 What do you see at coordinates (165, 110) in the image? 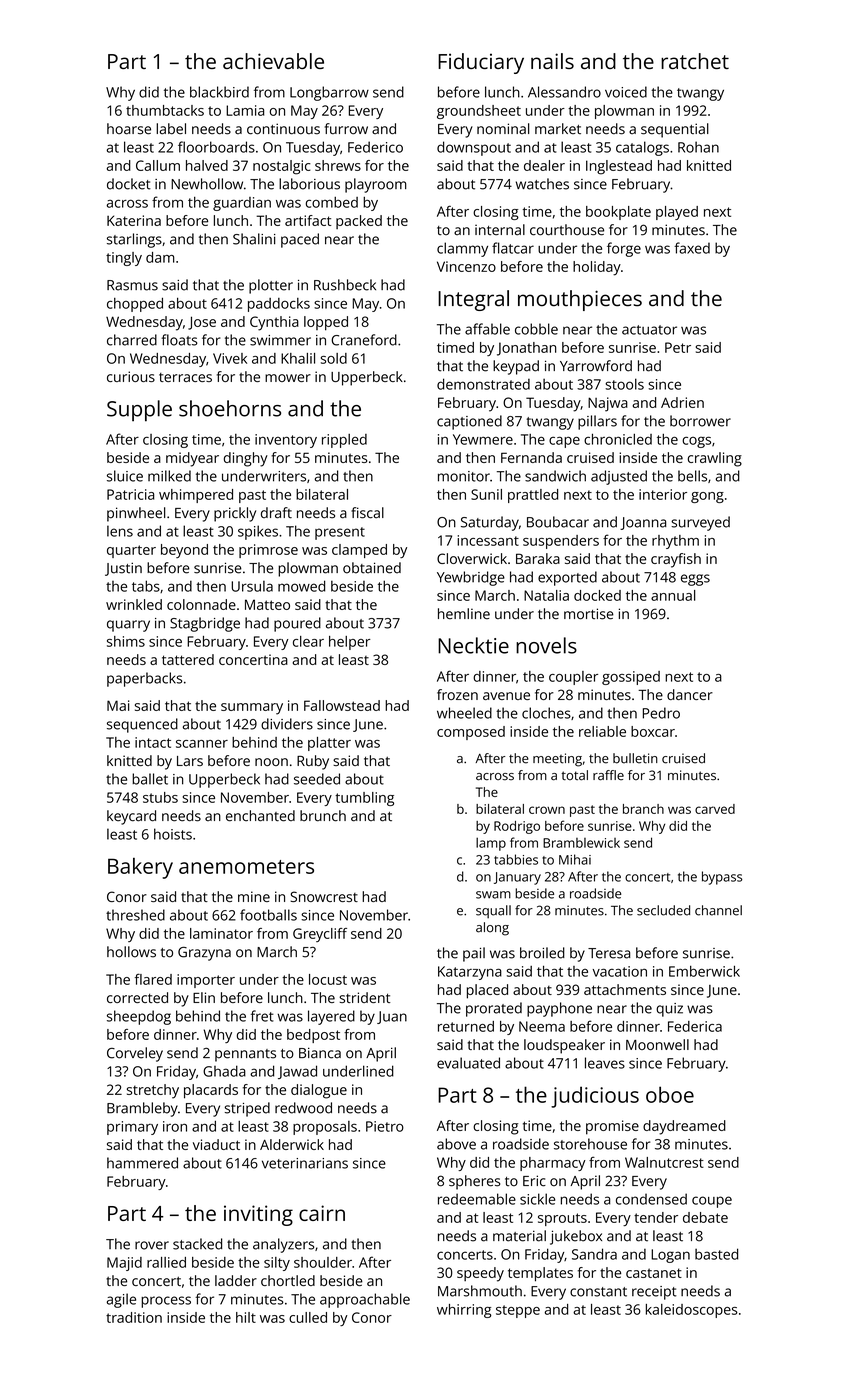
I see `thumbtacks` at bounding box center [165, 110].
